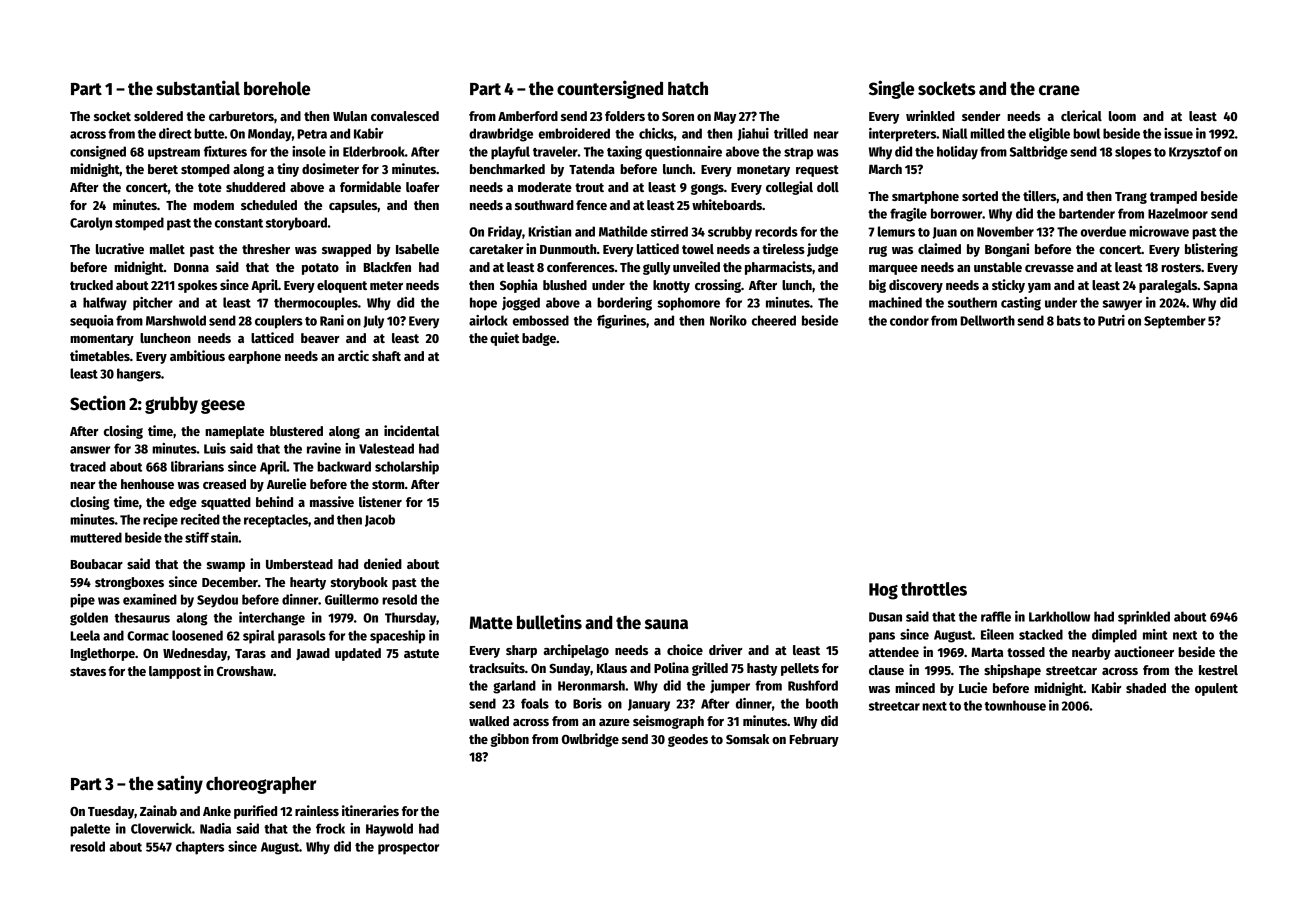 The height and width of the screenshot is (924, 1308). I want to click on sequoia, so click(92, 322).
